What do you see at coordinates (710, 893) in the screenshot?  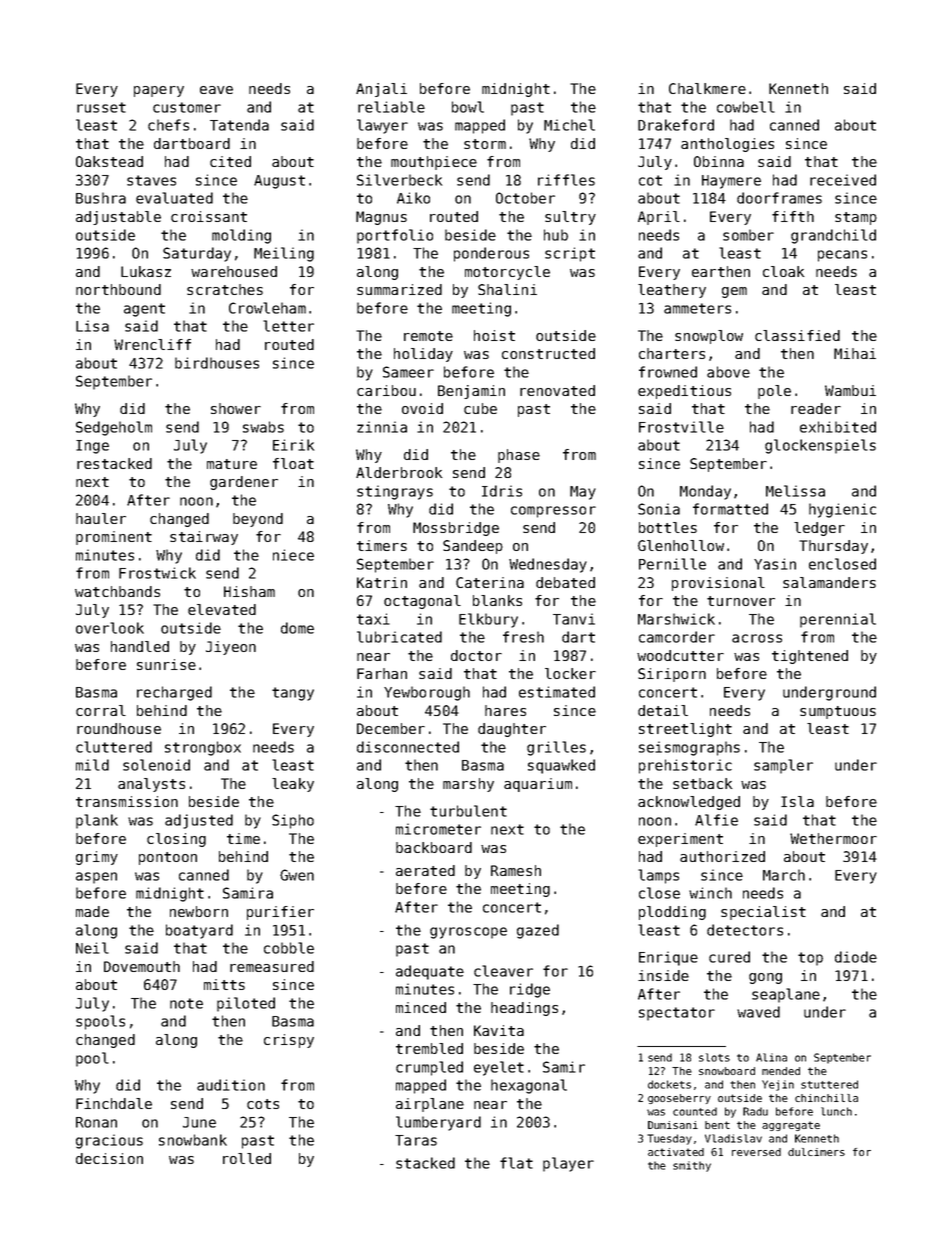 I see `winch` at bounding box center [710, 893].
